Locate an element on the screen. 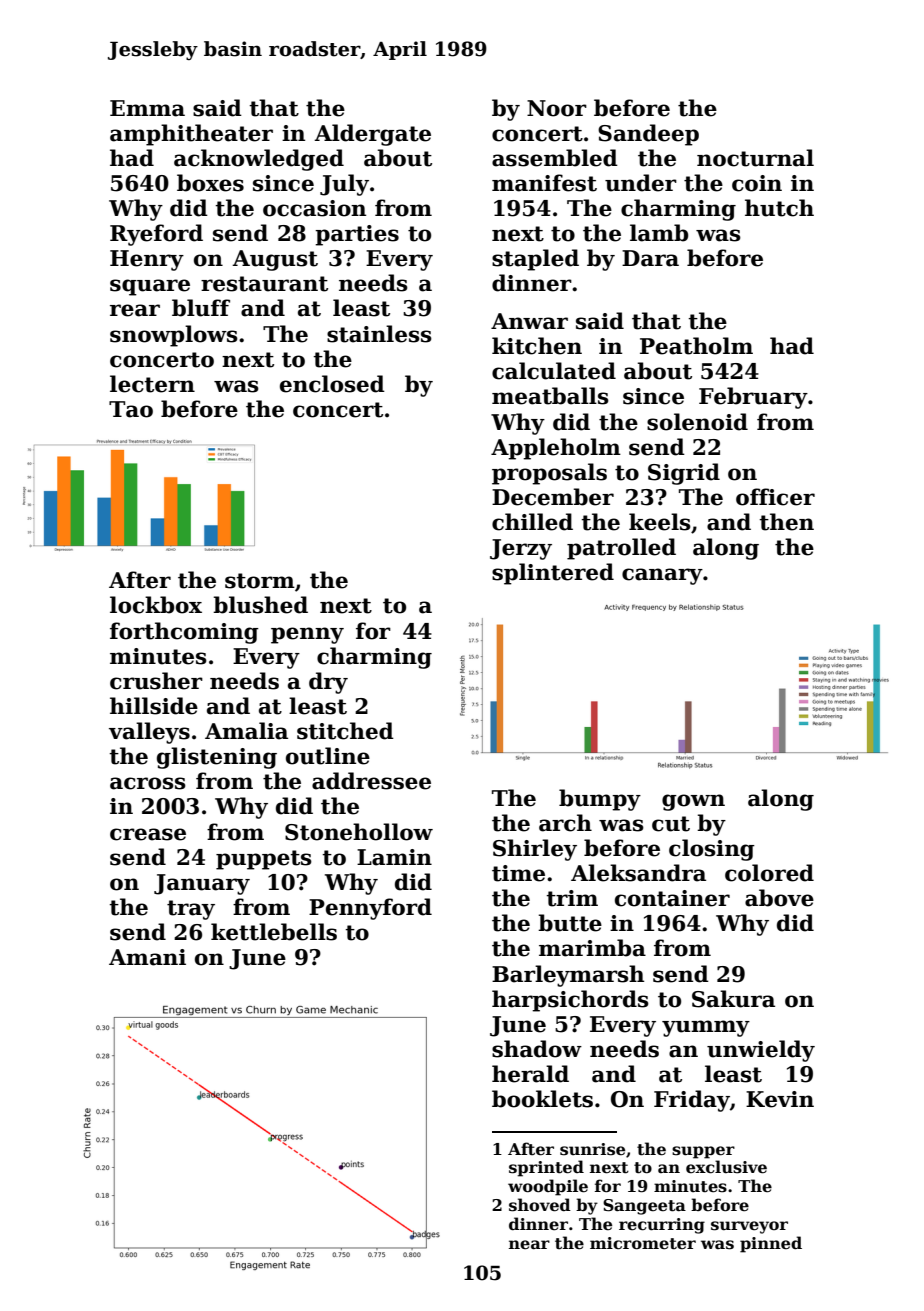  trim is located at coordinates (572, 898).
